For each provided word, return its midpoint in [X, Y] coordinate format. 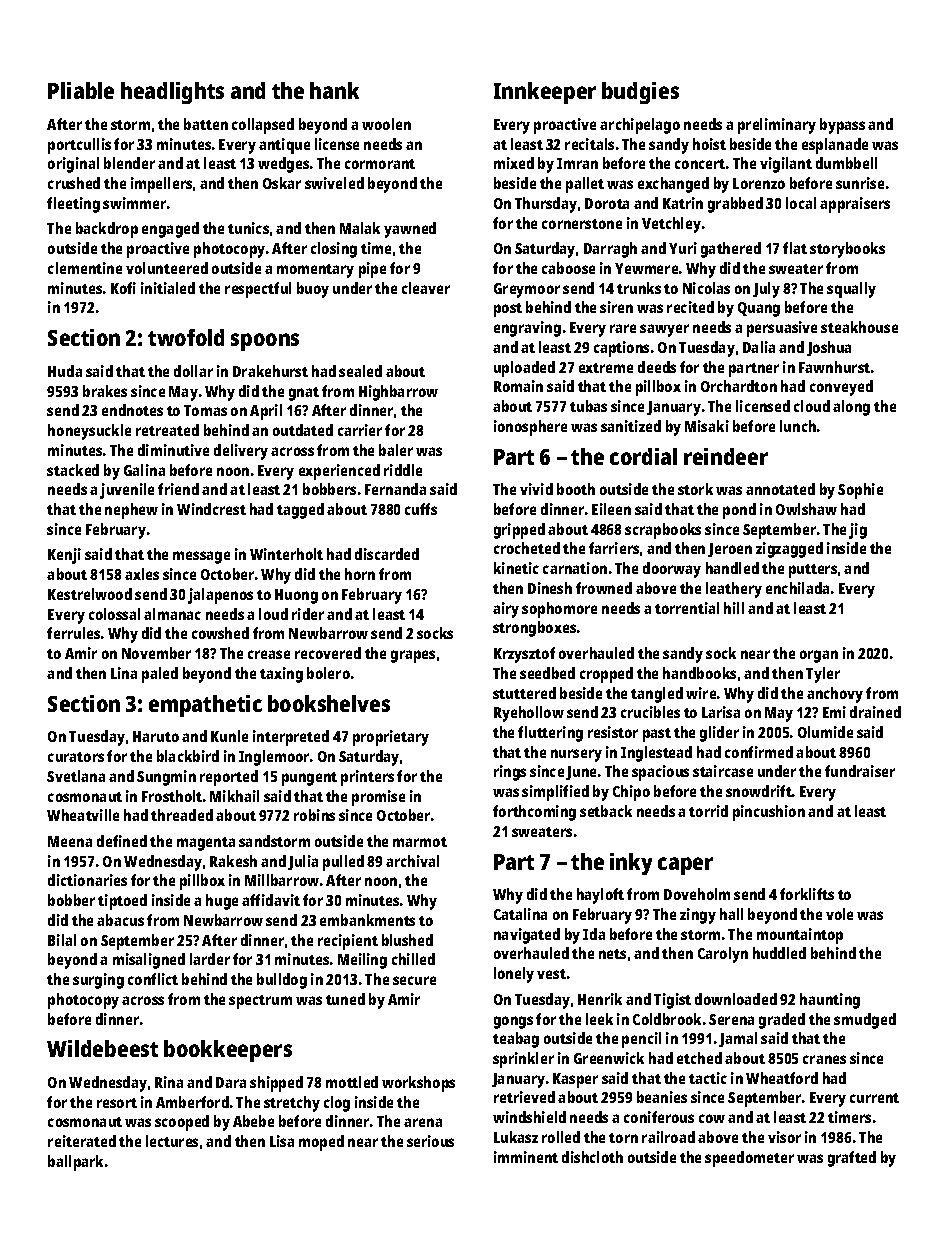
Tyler [823, 675]
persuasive [782, 329]
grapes [413, 656]
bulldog [282, 981]
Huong [296, 596]
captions [621, 349]
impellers [161, 185]
